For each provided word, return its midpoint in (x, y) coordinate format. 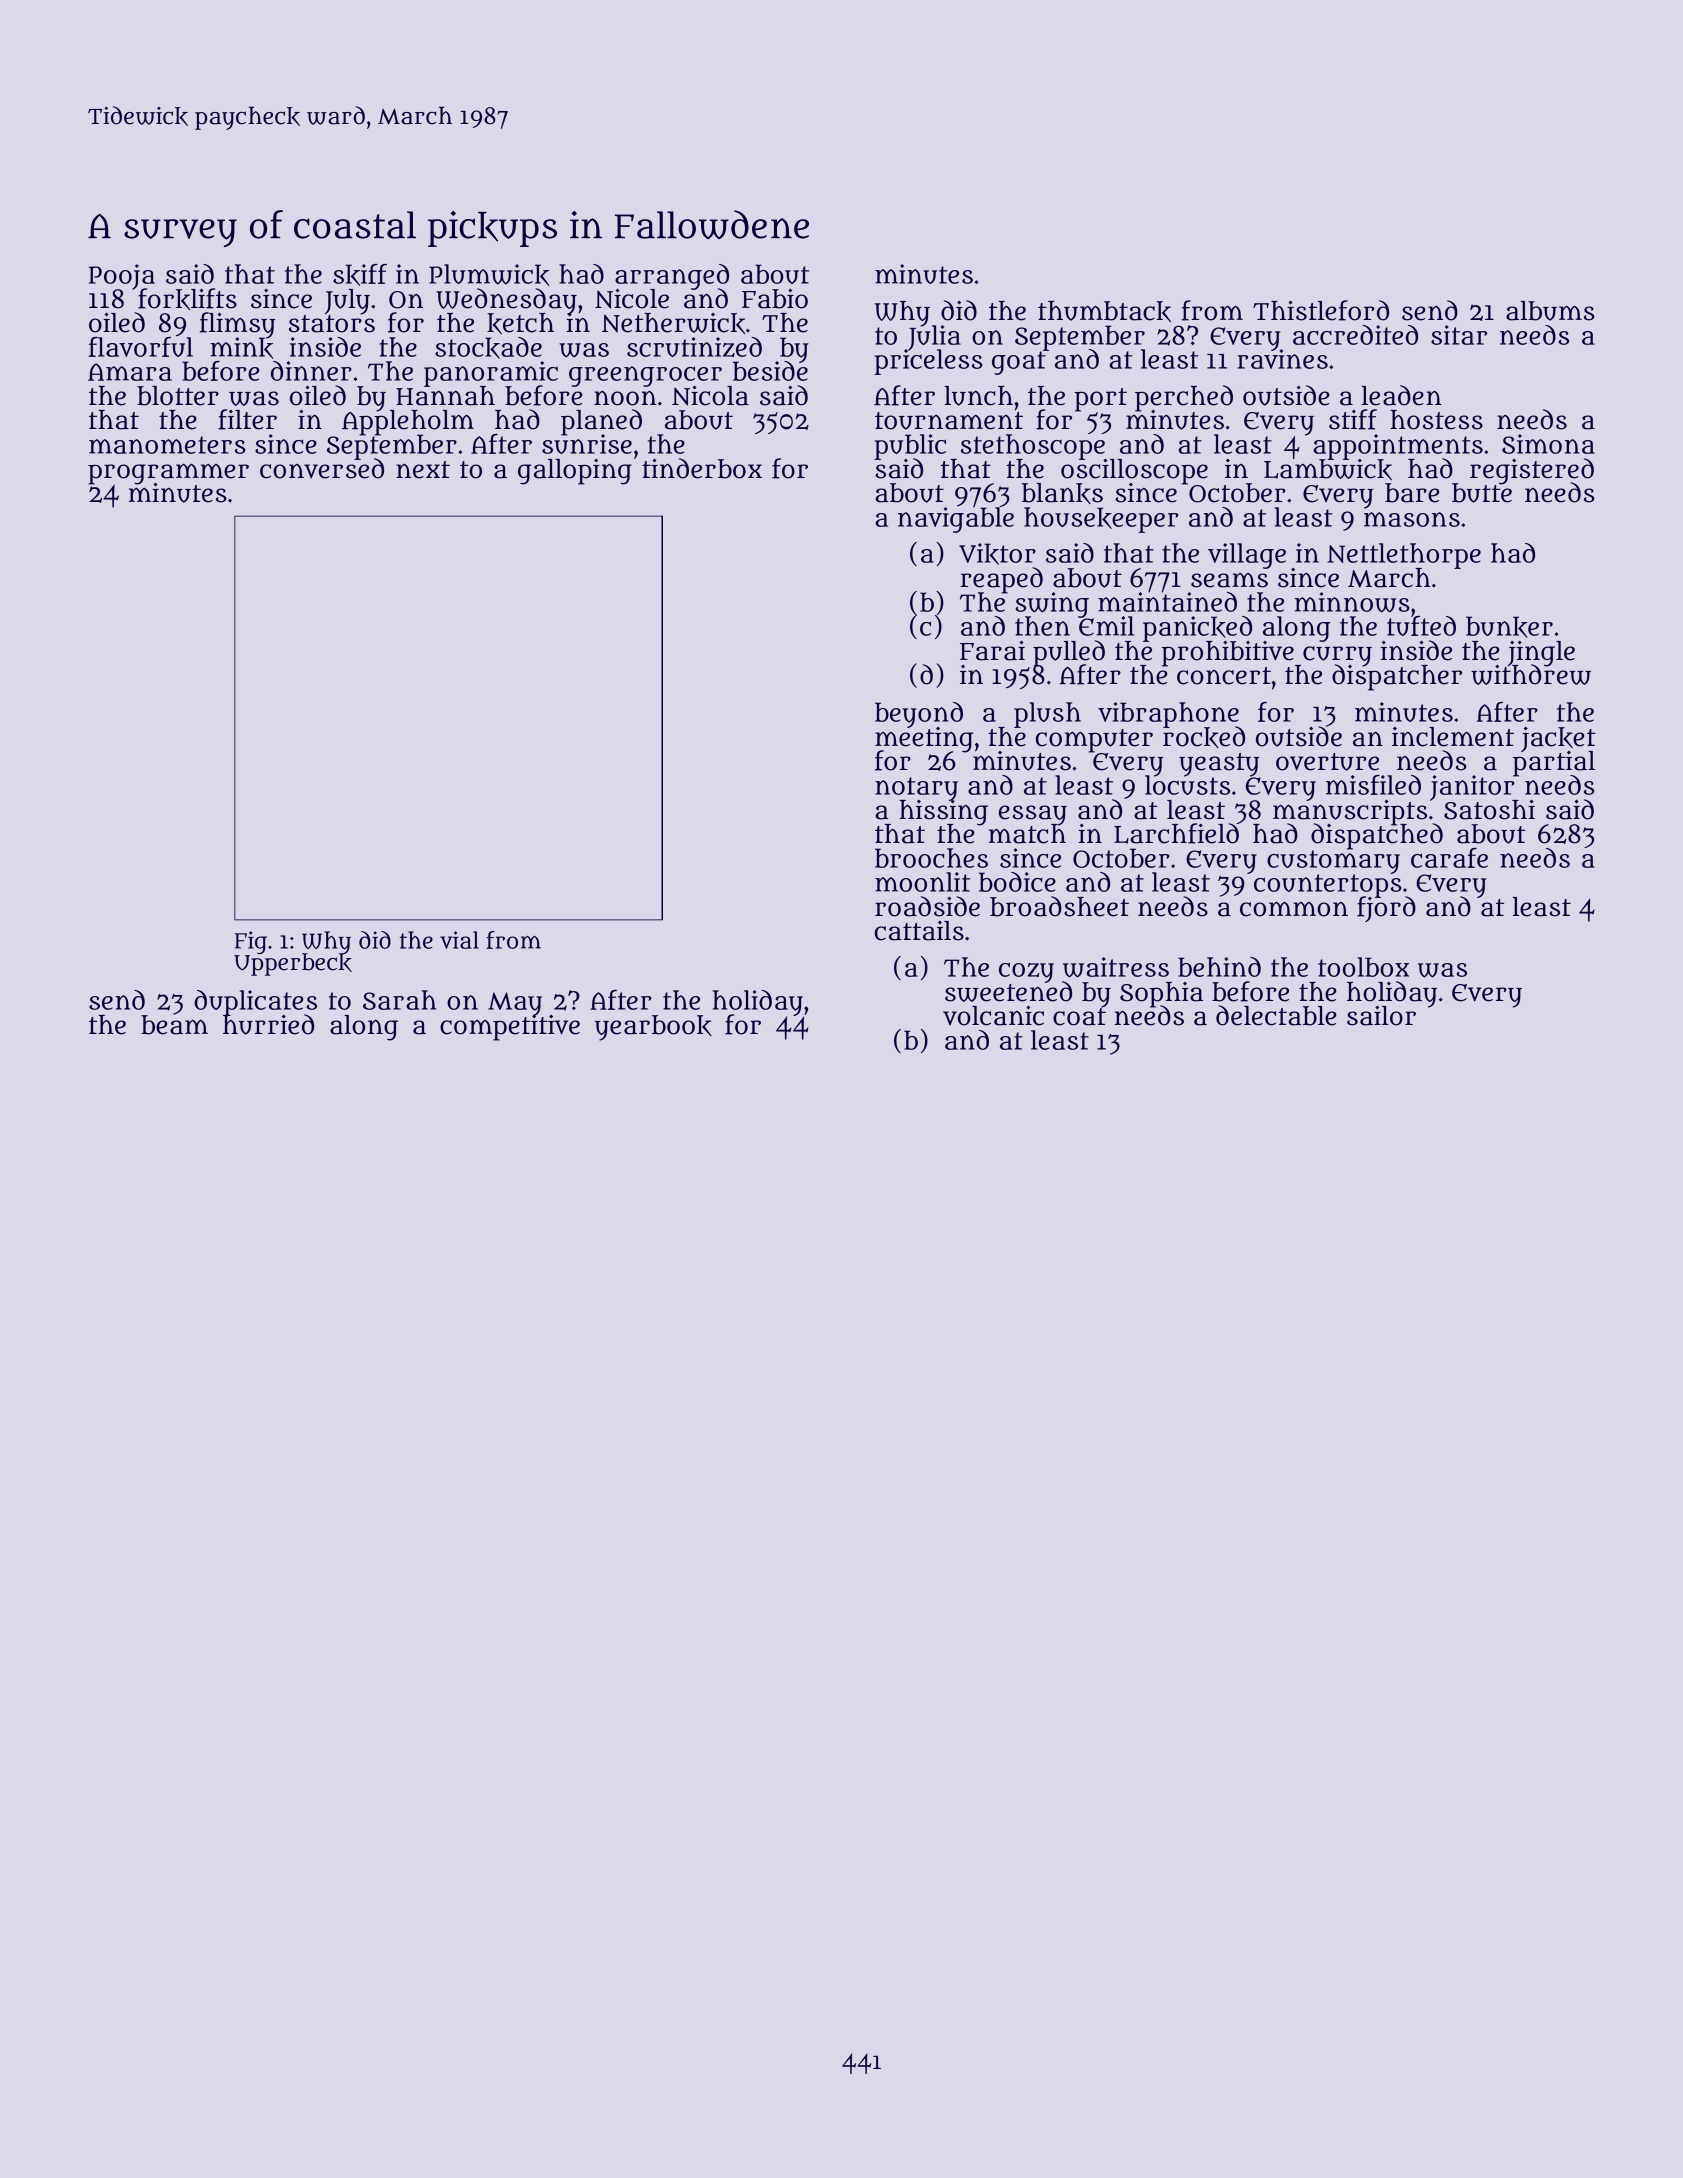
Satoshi (1489, 810)
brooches (931, 858)
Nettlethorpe (1404, 555)
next (423, 470)
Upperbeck (293, 965)
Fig (251, 942)
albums (1550, 311)
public (910, 446)
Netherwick (673, 323)
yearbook (653, 1028)
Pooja (122, 276)
